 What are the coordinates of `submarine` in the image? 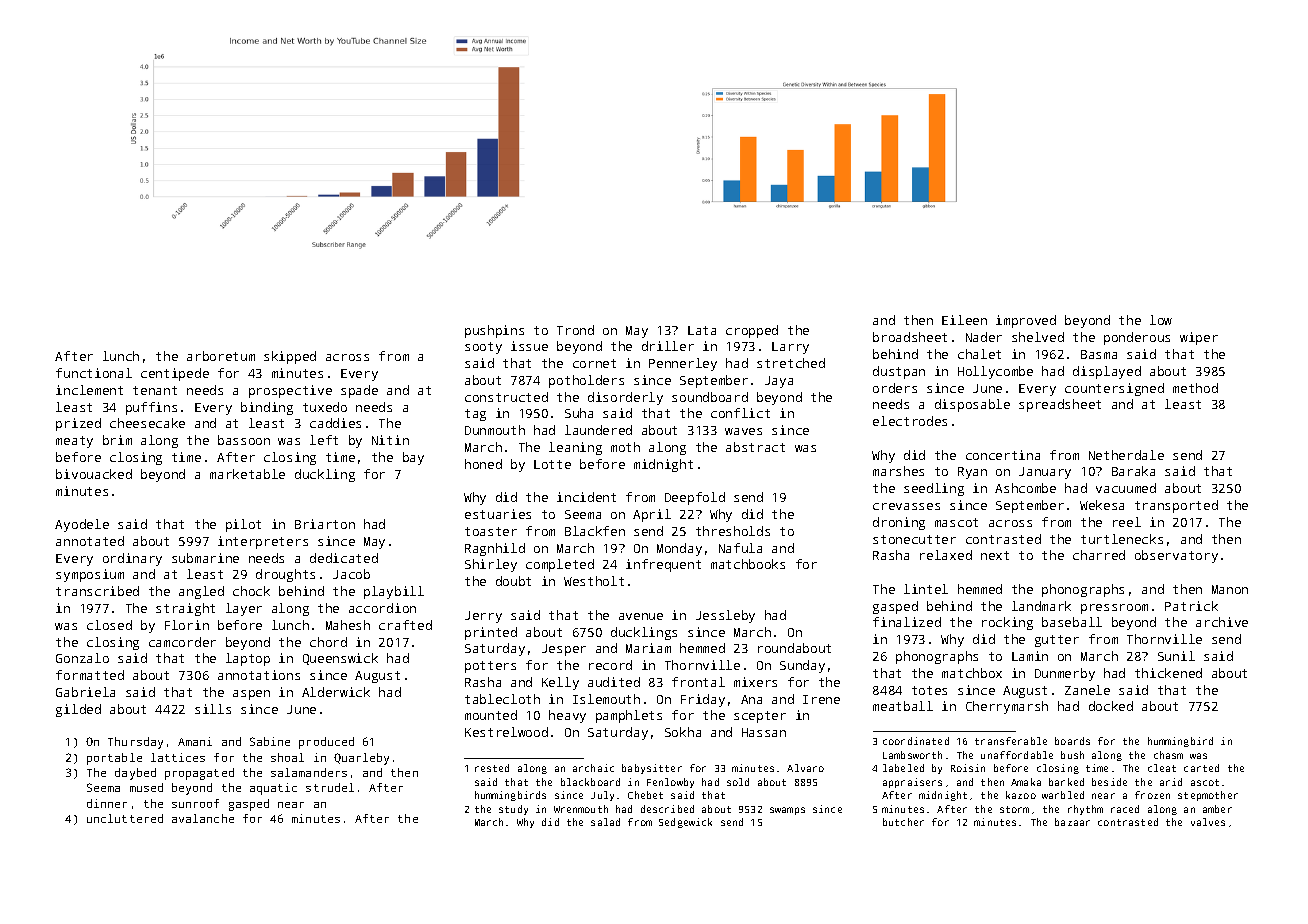 It's located at (205, 558).
